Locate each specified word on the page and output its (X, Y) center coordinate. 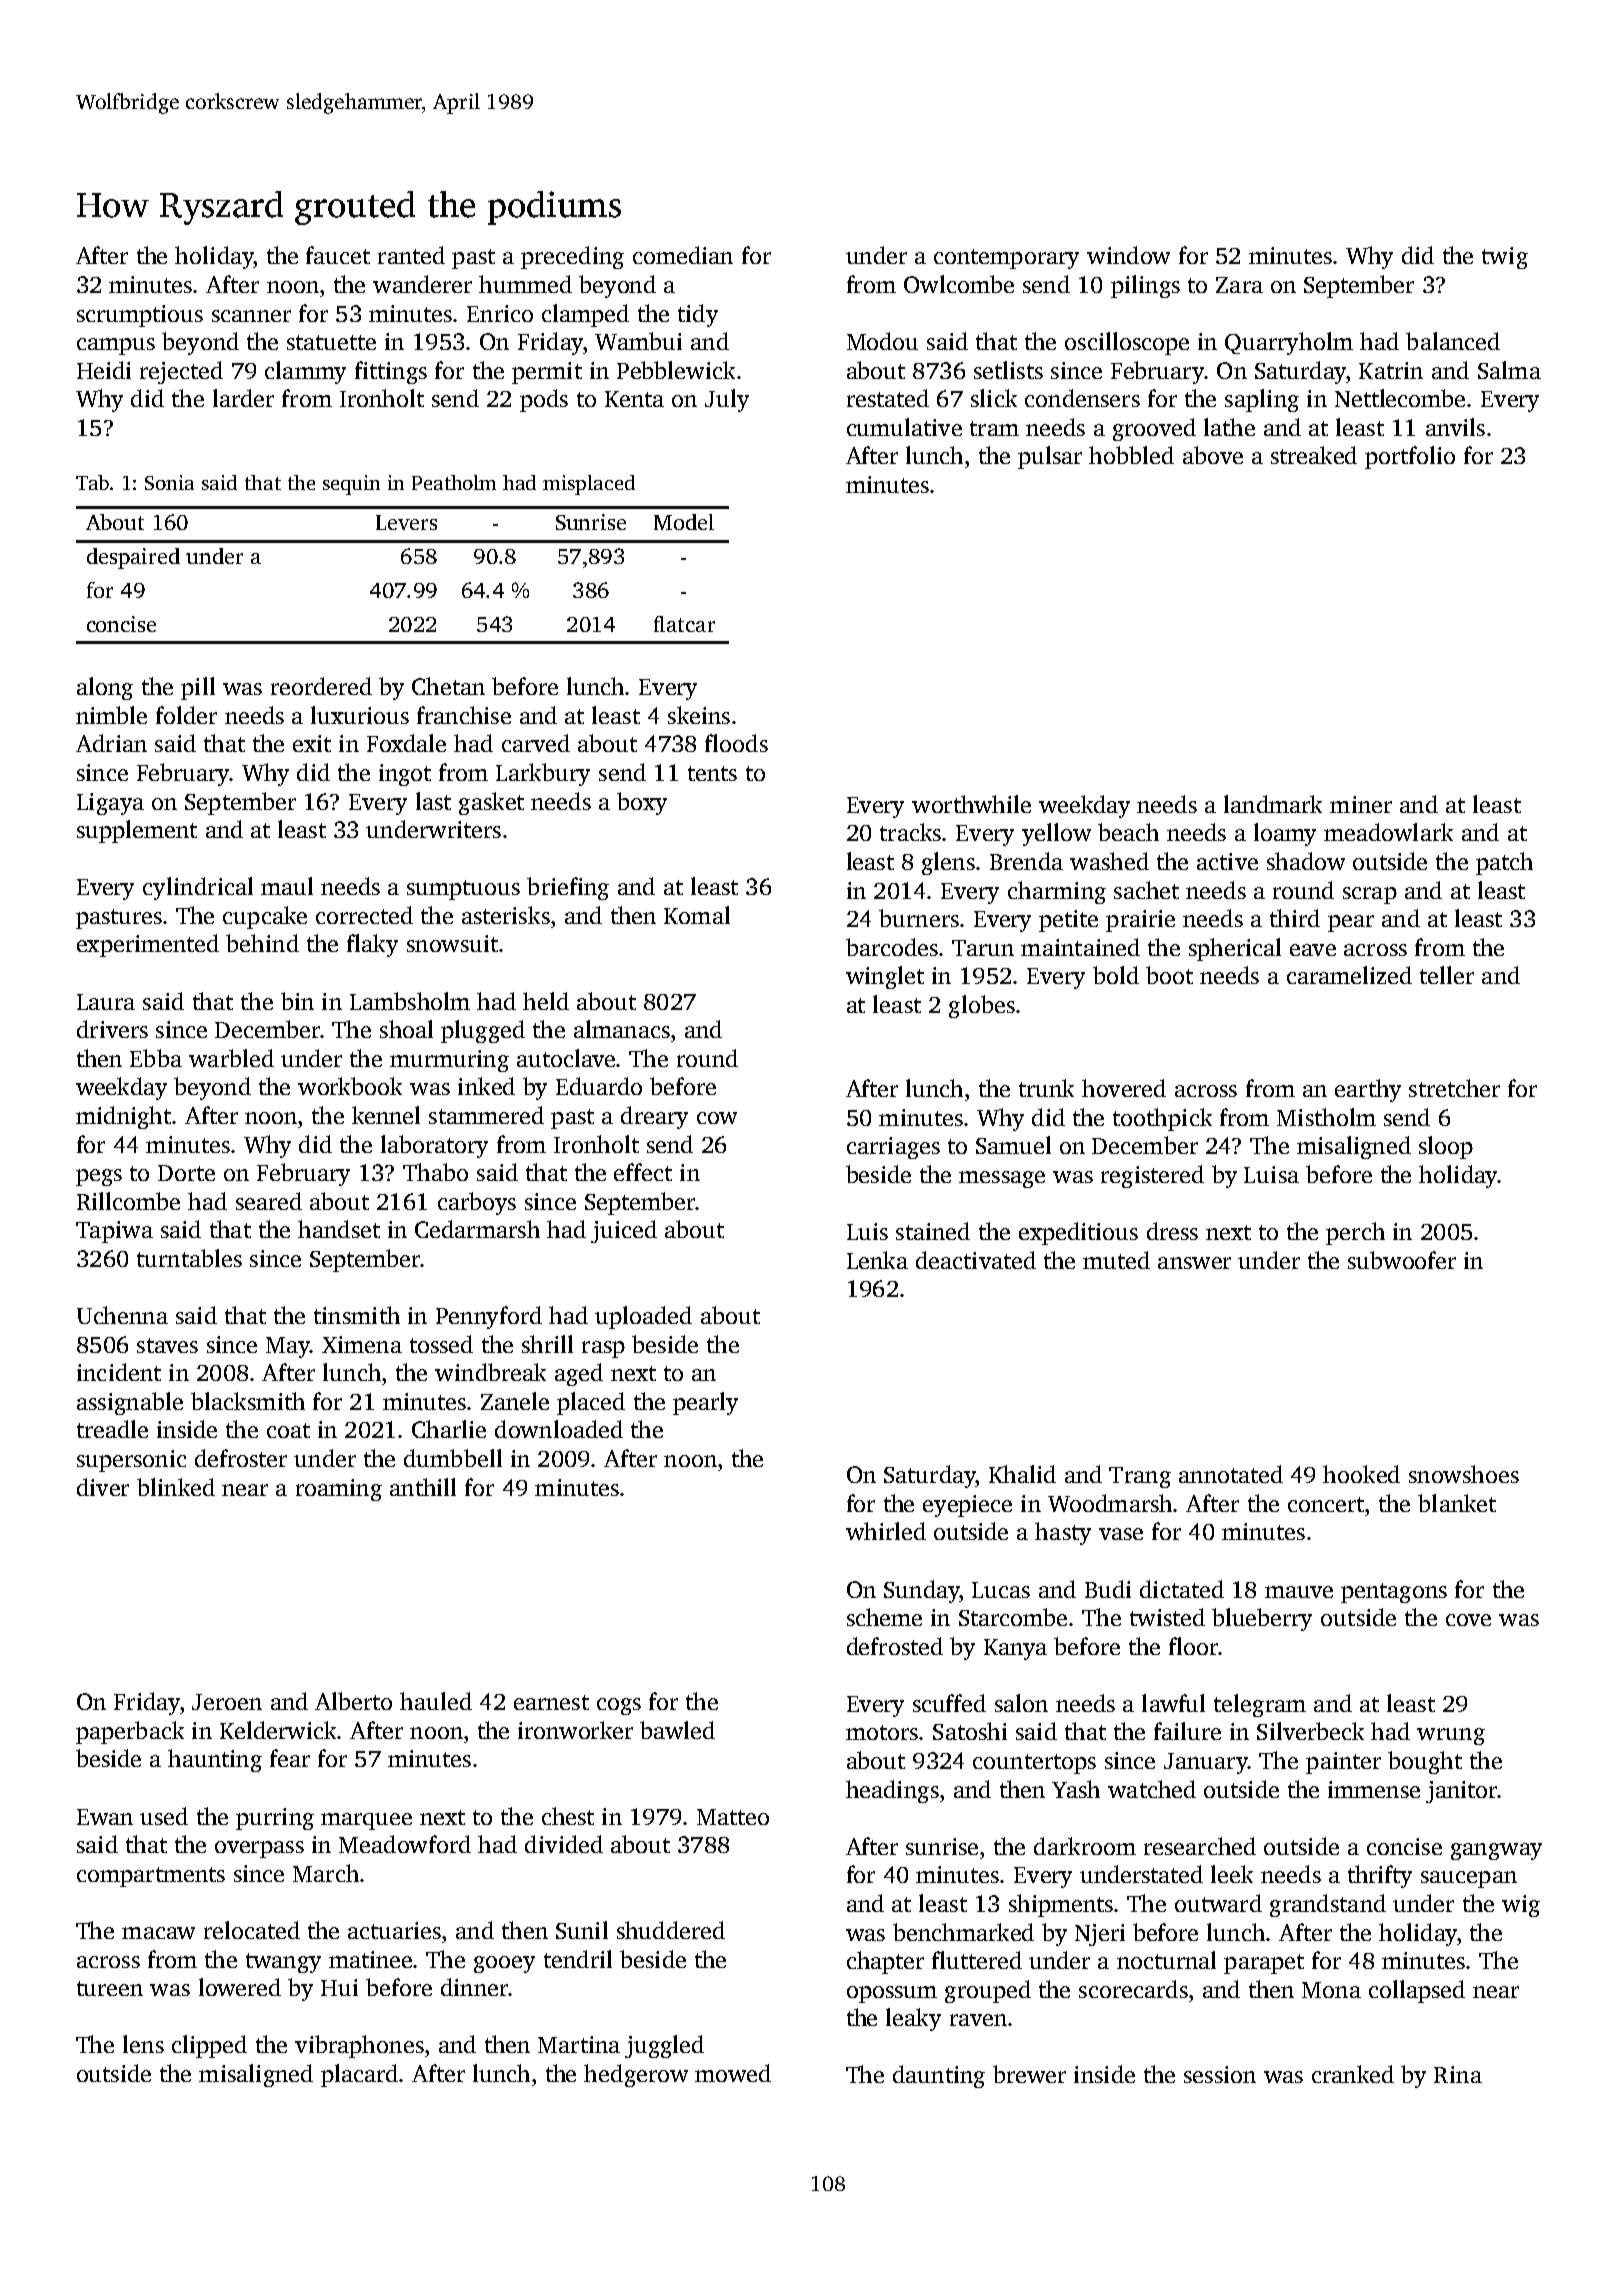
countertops (1034, 1764)
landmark (1273, 804)
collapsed (1417, 1991)
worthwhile (971, 804)
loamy (1285, 834)
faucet (338, 255)
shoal (406, 1029)
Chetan (448, 686)
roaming (339, 1490)
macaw (158, 1933)
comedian (683, 255)
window (1128, 255)
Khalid (1022, 1474)
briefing (568, 888)
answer (1194, 1263)
